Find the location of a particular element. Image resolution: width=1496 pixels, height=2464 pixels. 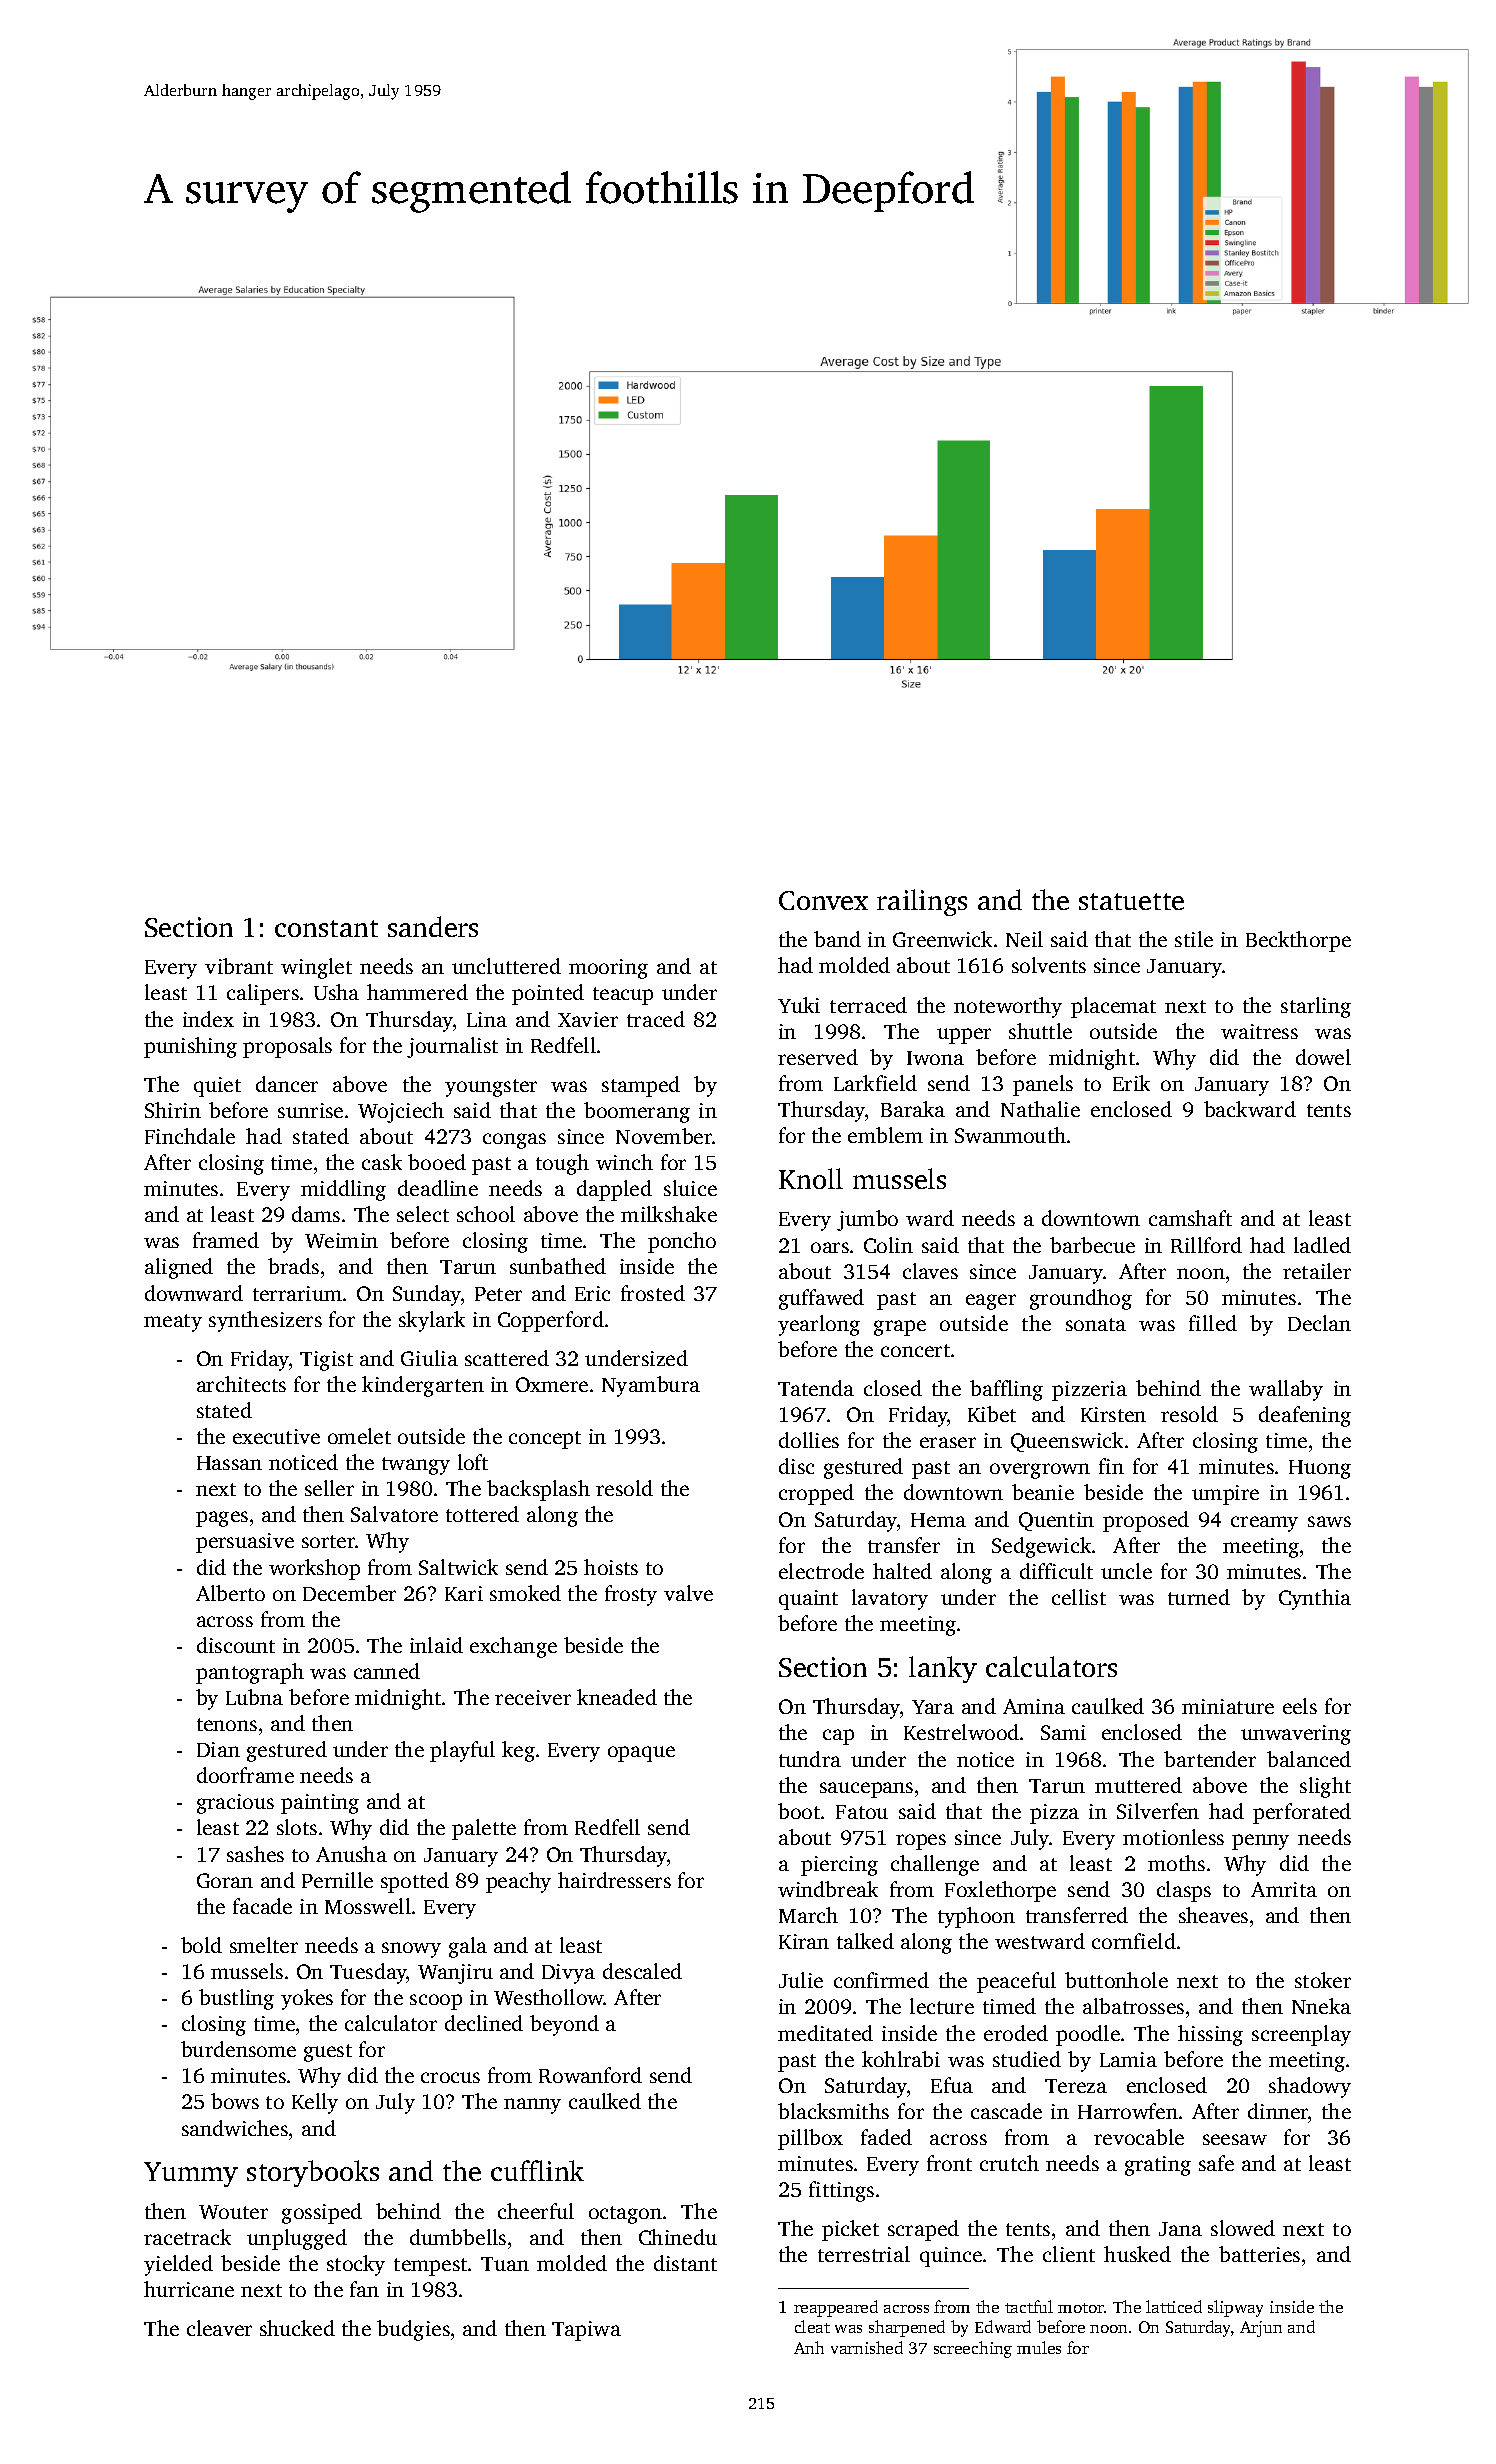

mooring is located at coordinates (608, 969).
